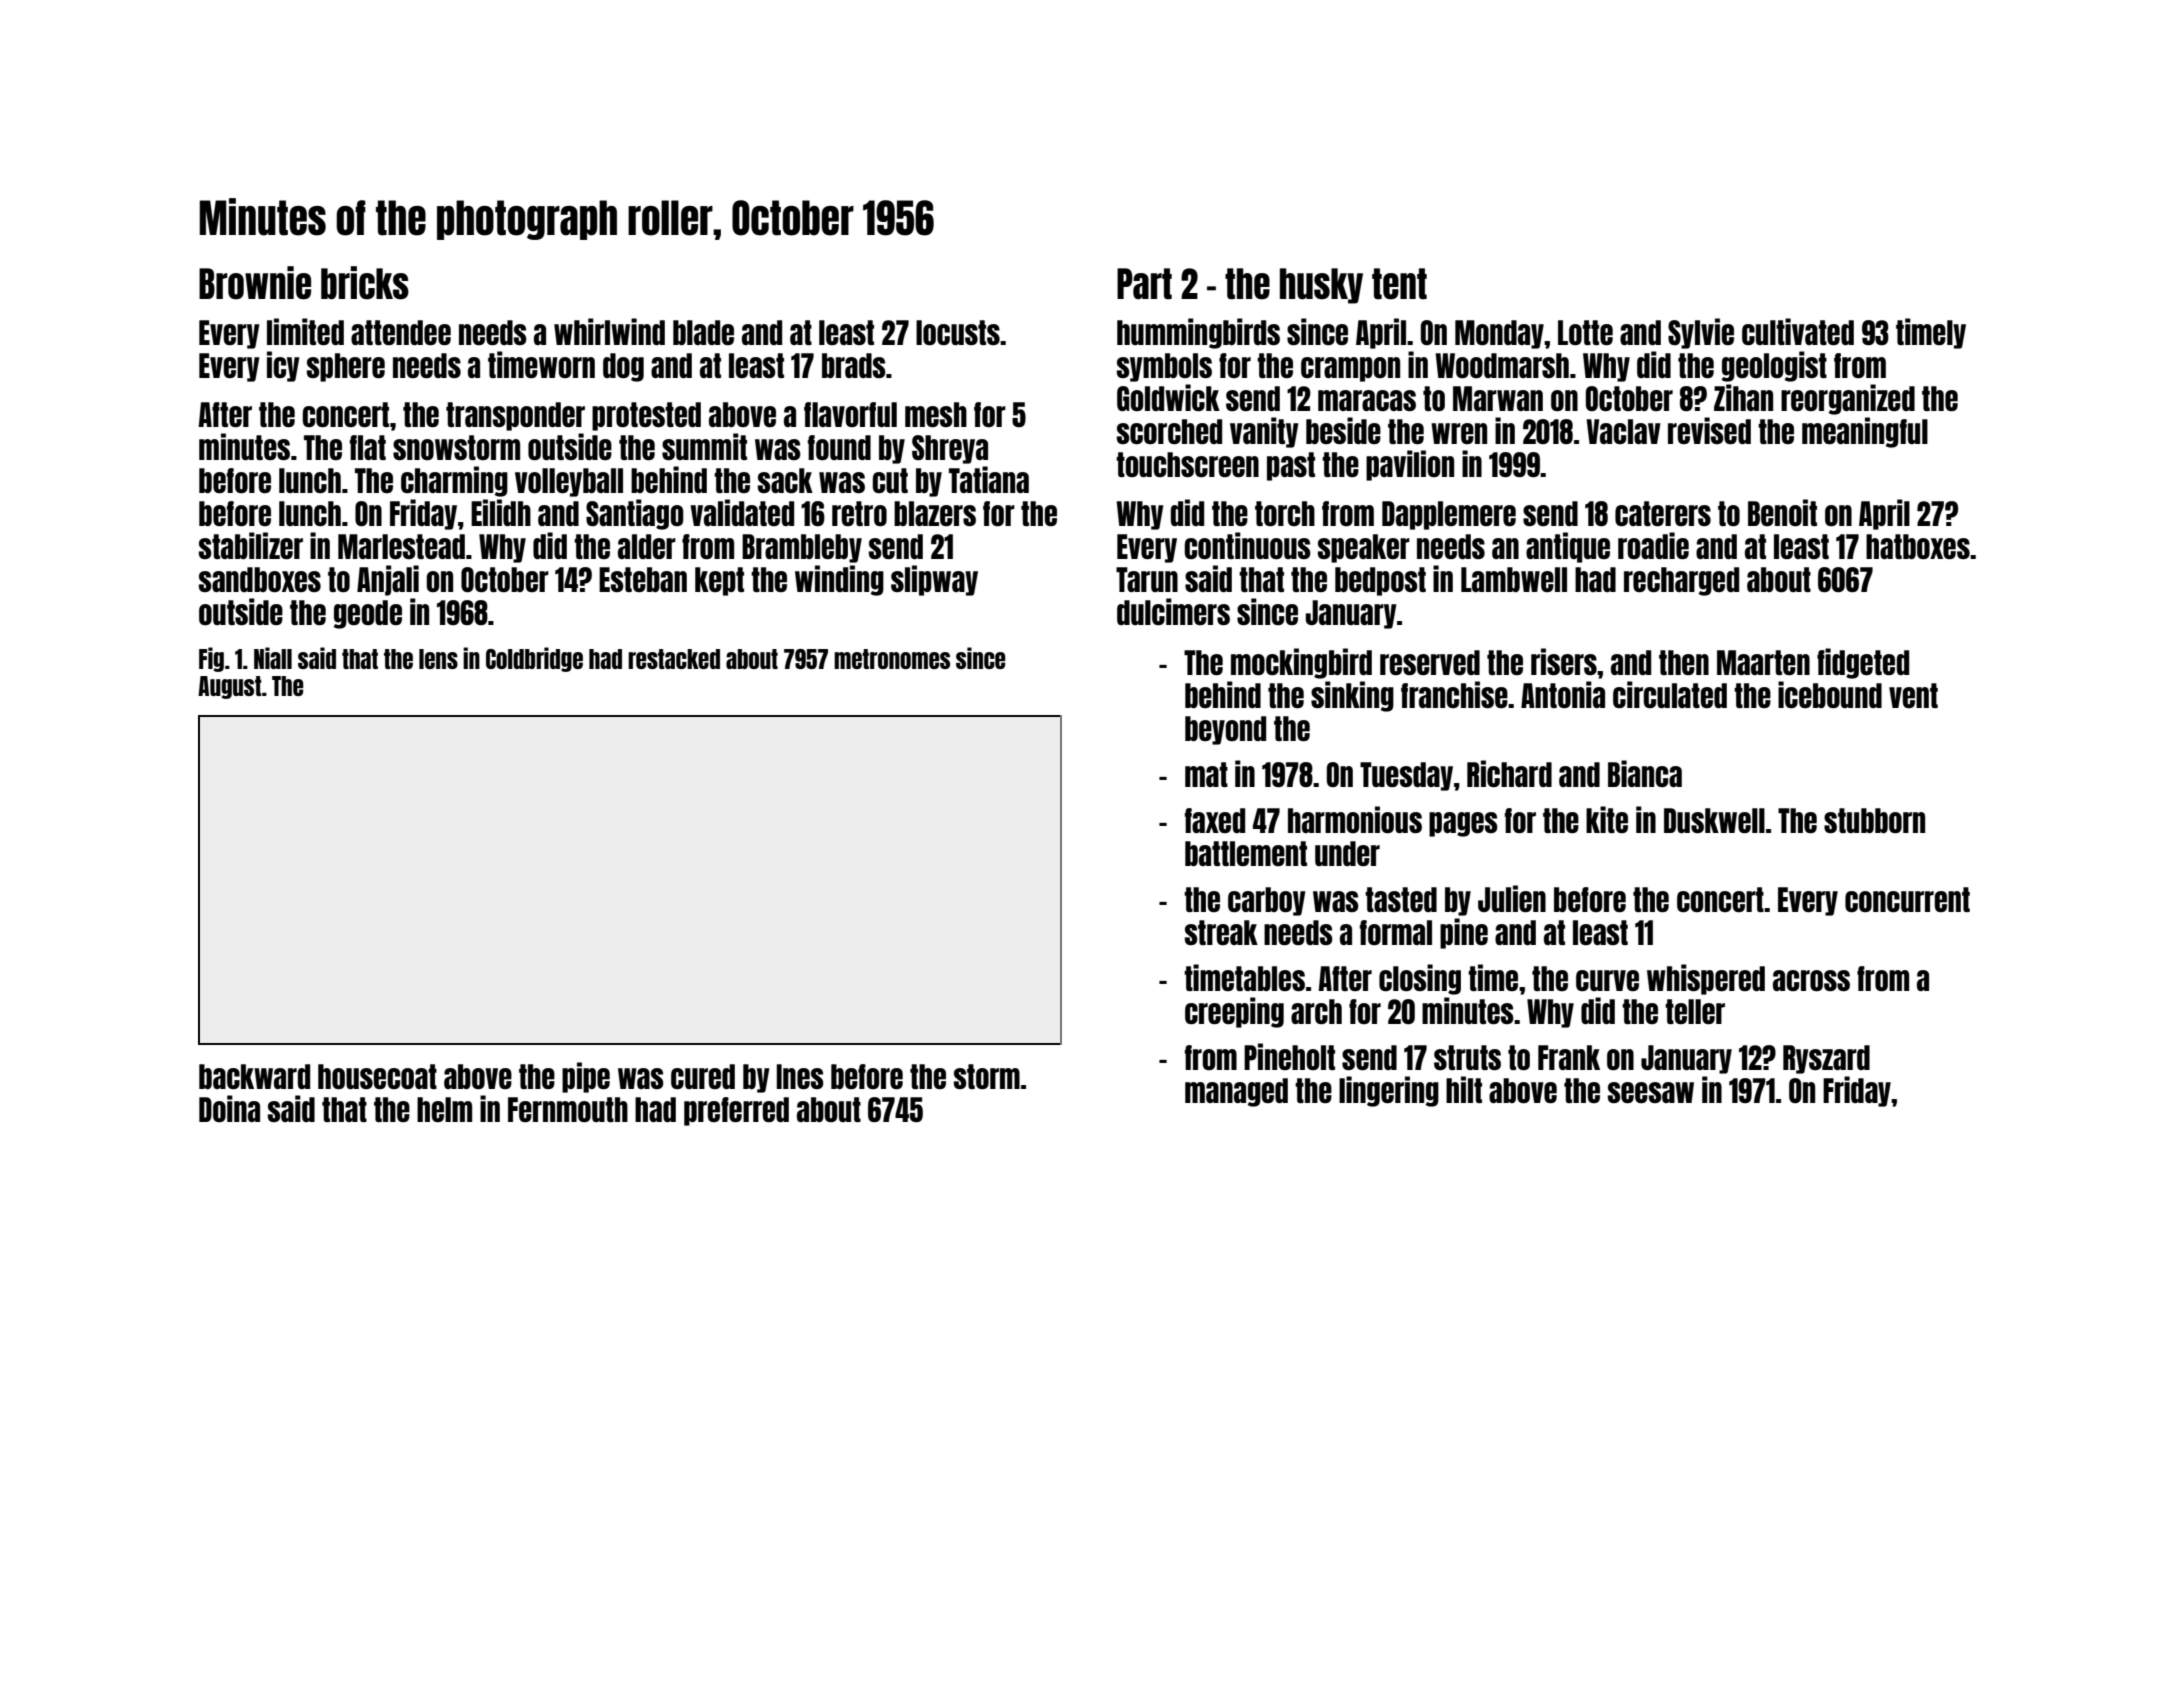  Describe the element at coordinates (255, 283) in the screenshot. I see `Brownie` at that location.
